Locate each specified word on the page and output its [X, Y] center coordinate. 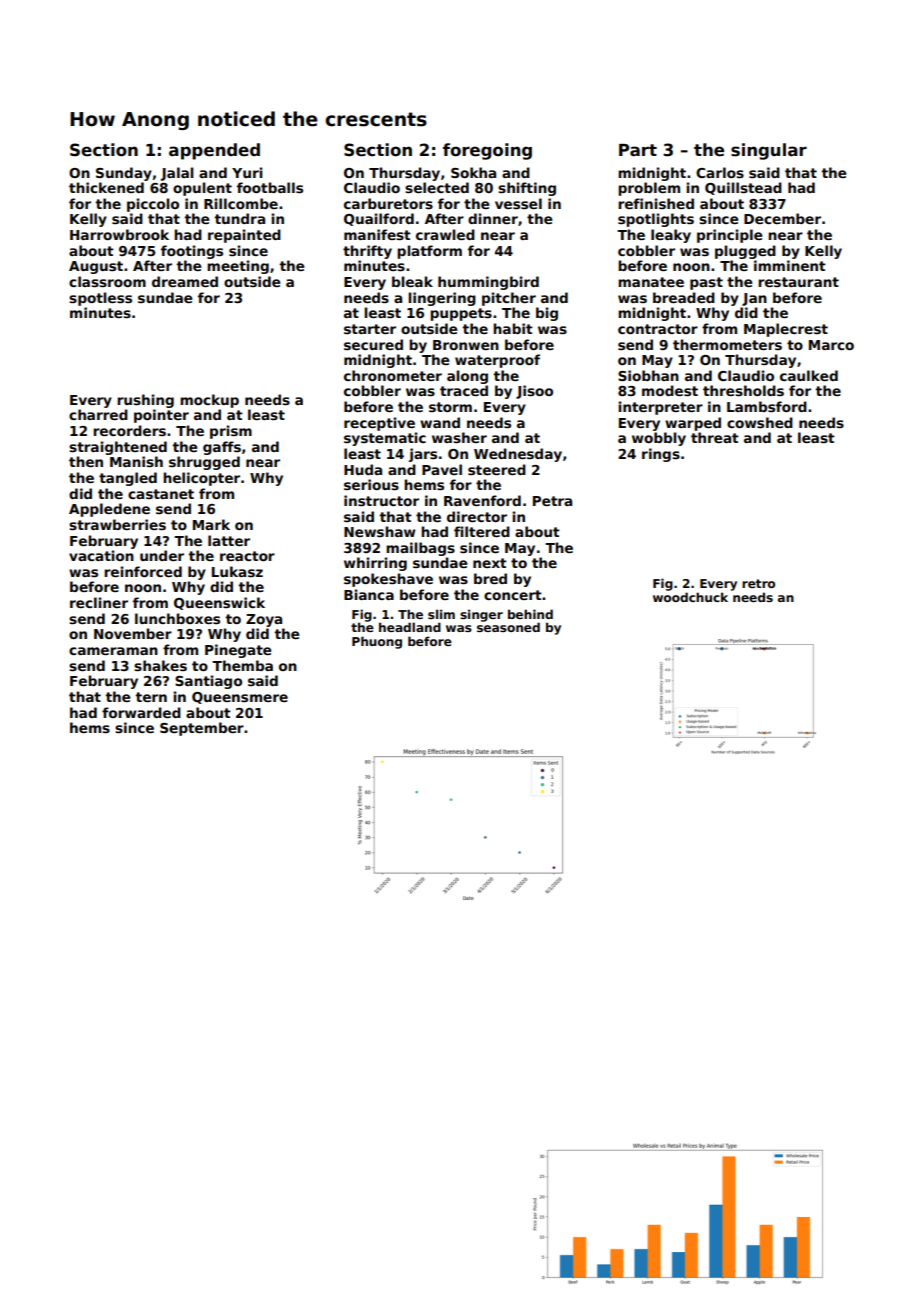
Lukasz [237, 571]
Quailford [379, 219]
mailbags [420, 549]
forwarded [141, 712]
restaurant [798, 282]
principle [729, 236]
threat [715, 437]
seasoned [508, 627]
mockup [209, 401]
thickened [106, 187]
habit [513, 328]
